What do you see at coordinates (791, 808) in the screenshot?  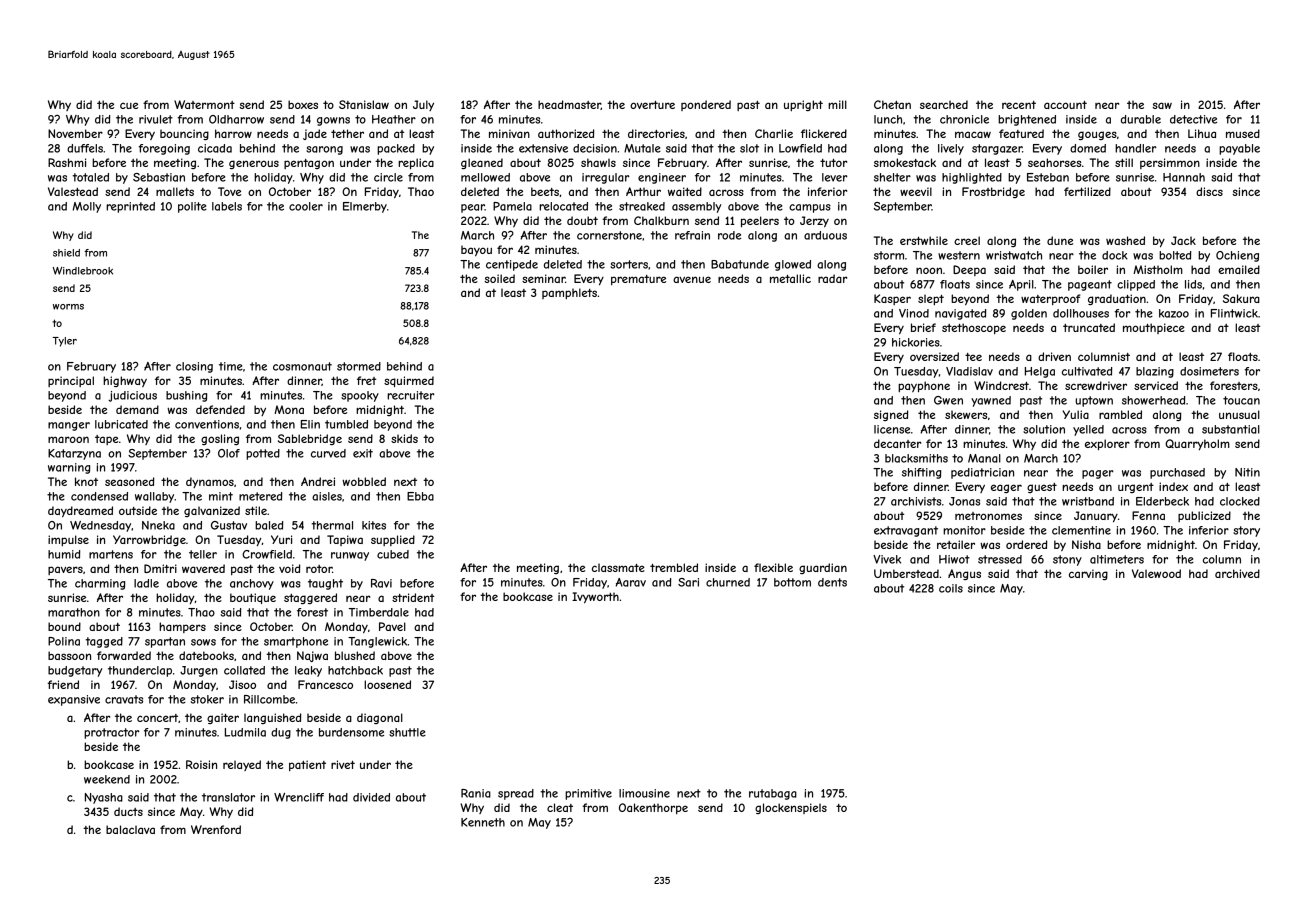 I see `glockenspiels` at bounding box center [791, 808].
